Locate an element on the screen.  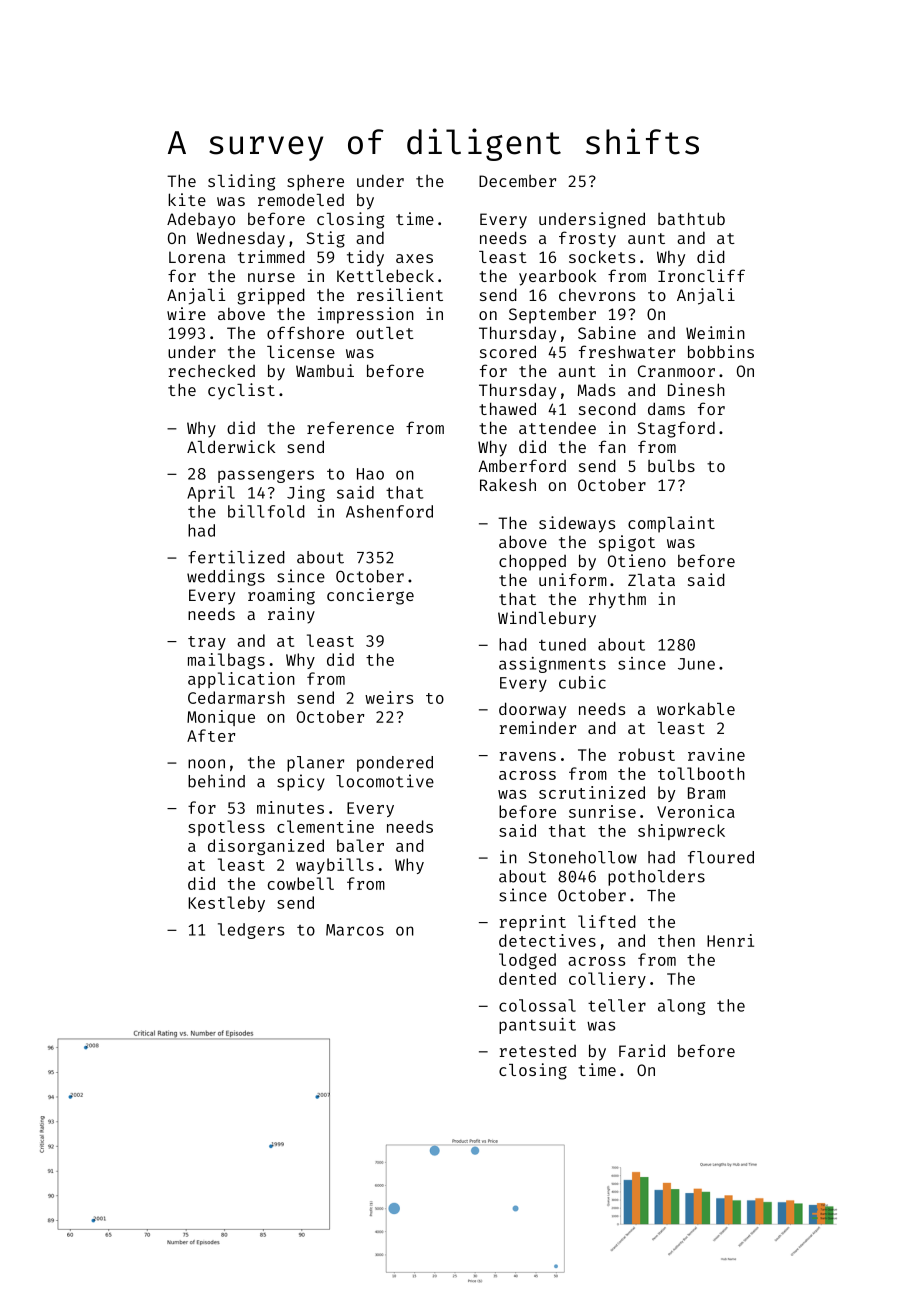
chopped is located at coordinates (532, 562).
